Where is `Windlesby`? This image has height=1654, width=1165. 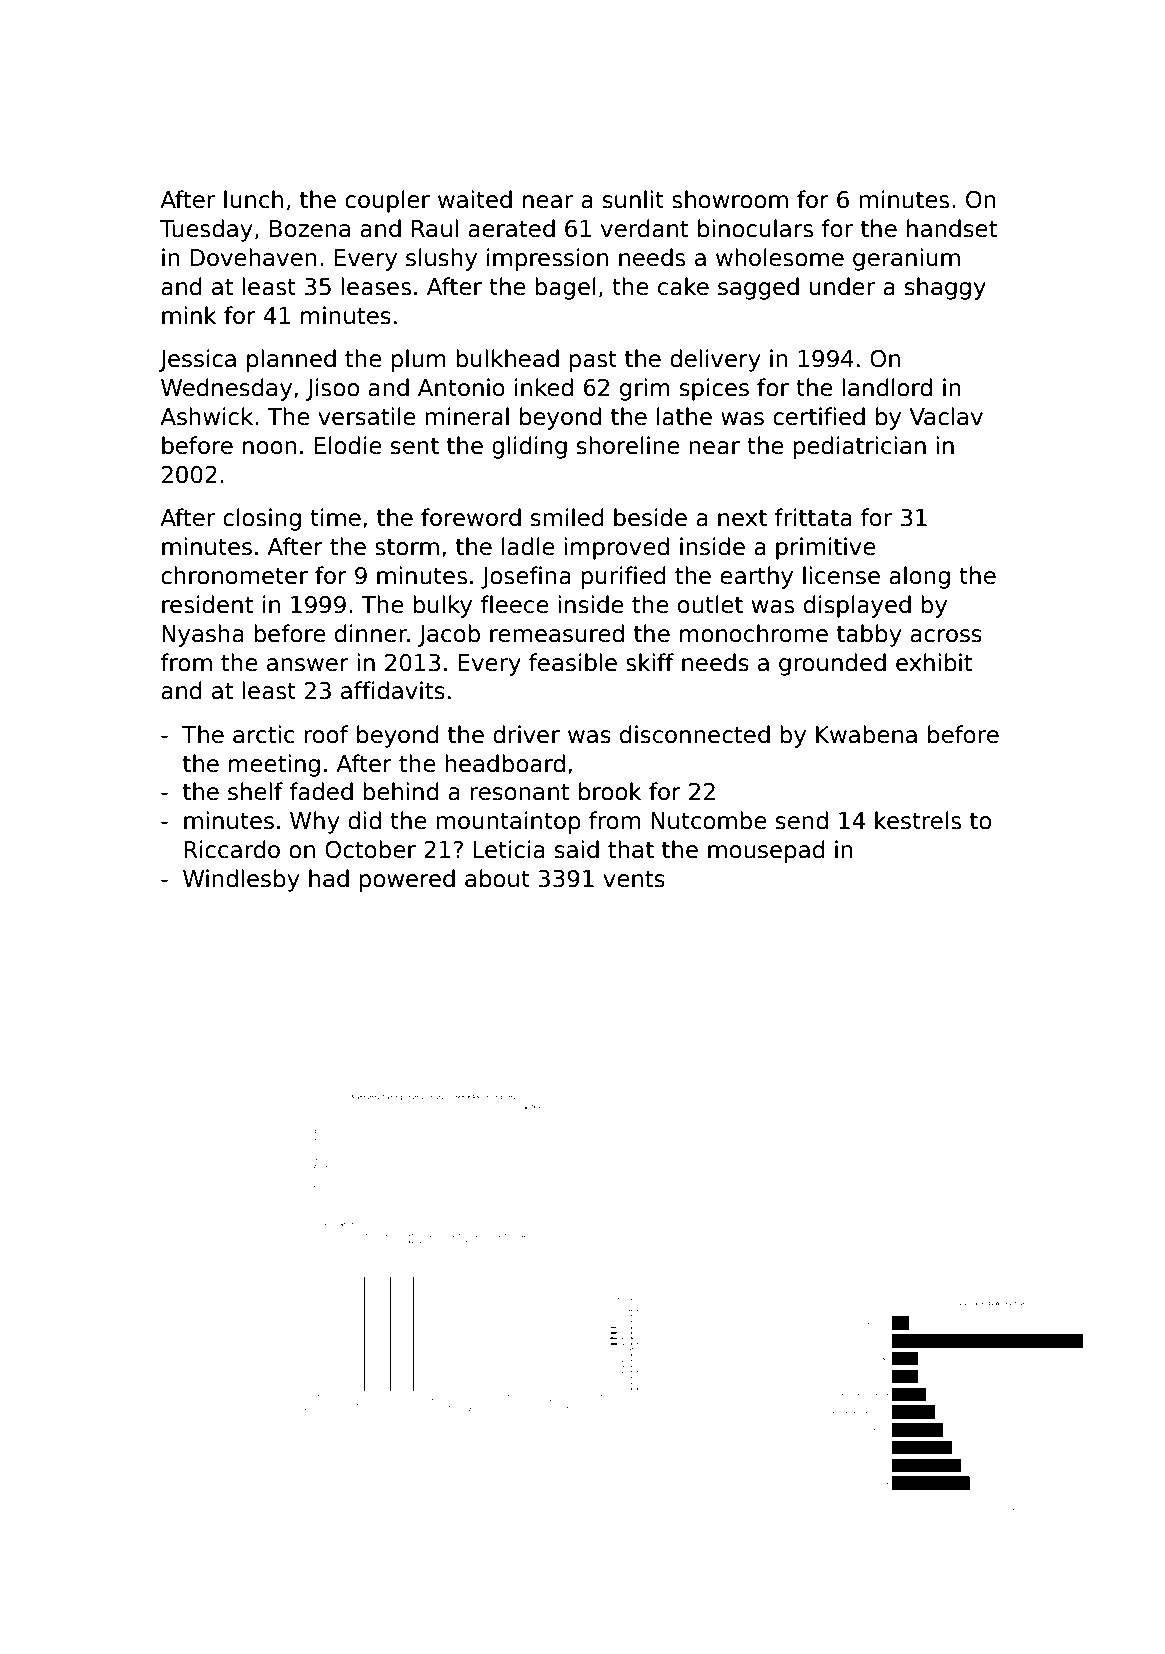
Windlesby is located at coordinates (241, 880).
